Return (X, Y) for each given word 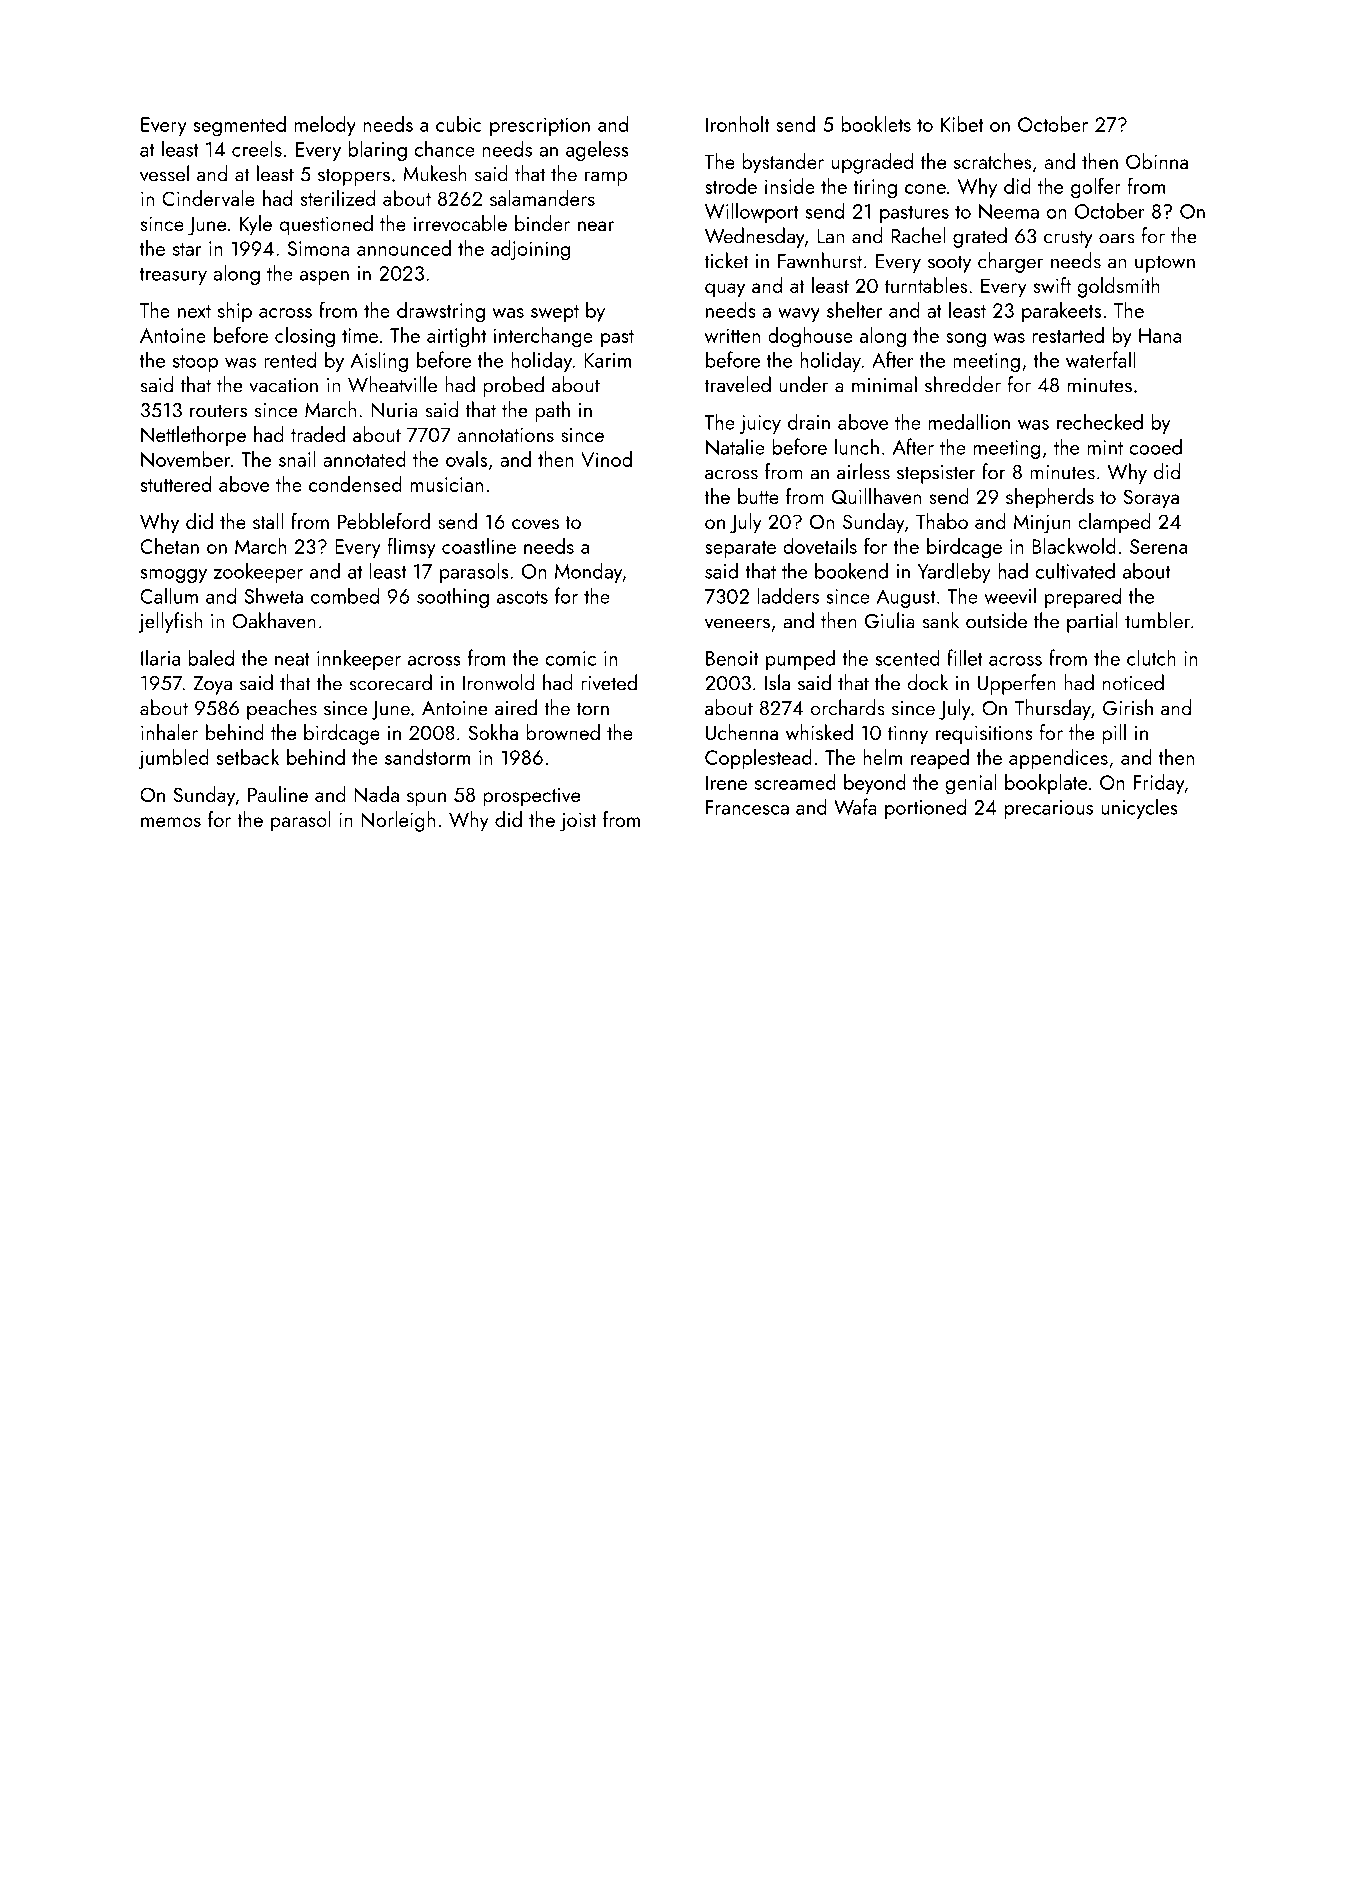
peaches (282, 709)
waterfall (1101, 359)
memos (171, 822)
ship (235, 312)
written (732, 335)
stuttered (175, 484)
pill (1114, 734)
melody (325, 126)
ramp (606, 178)
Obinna (1157, 161)
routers (218, 411)
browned (563, 732)
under (803, 384)
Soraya (1151, 499)
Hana (1160, 335)
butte (758, 496)
